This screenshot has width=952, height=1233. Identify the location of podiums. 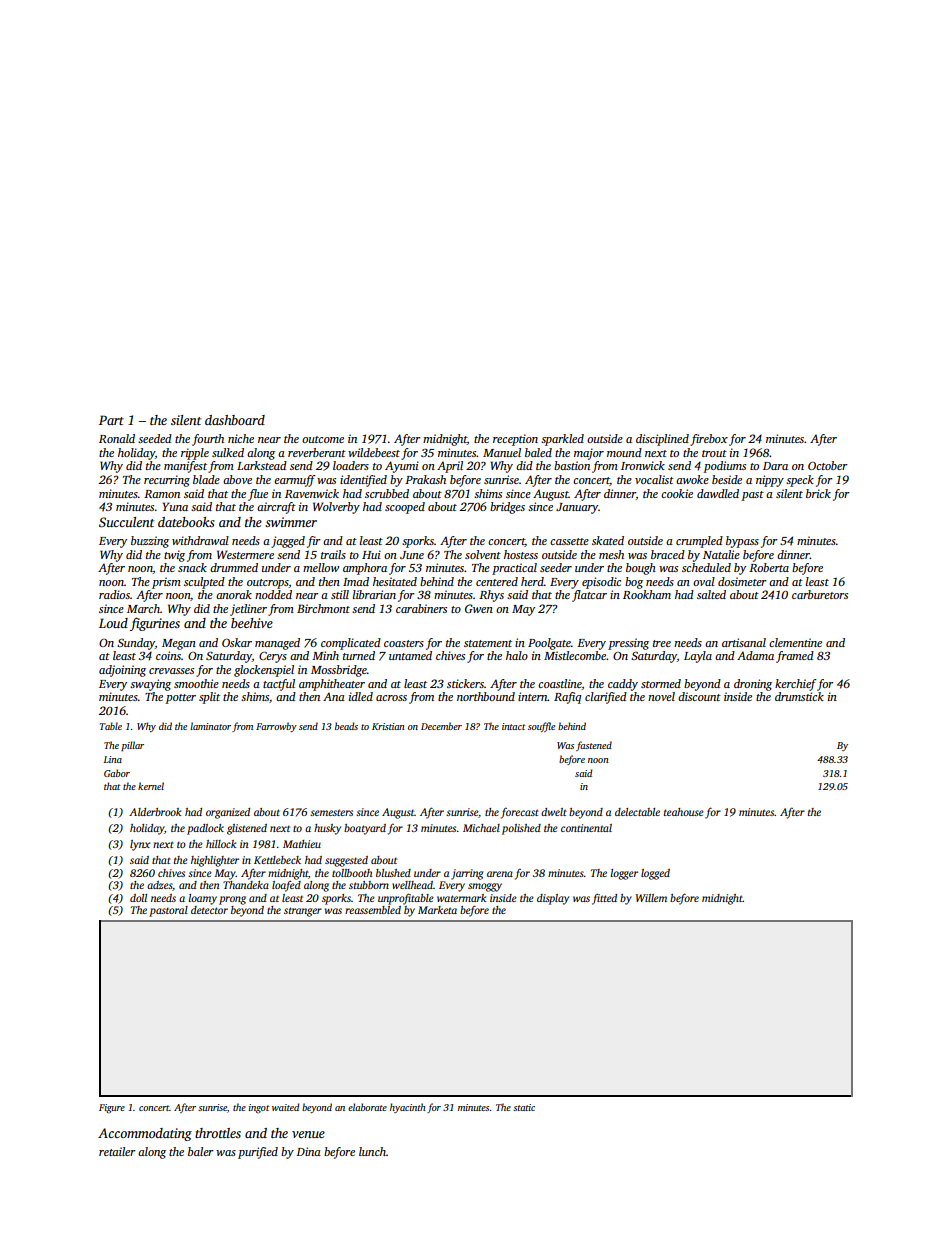
(724, 467).
